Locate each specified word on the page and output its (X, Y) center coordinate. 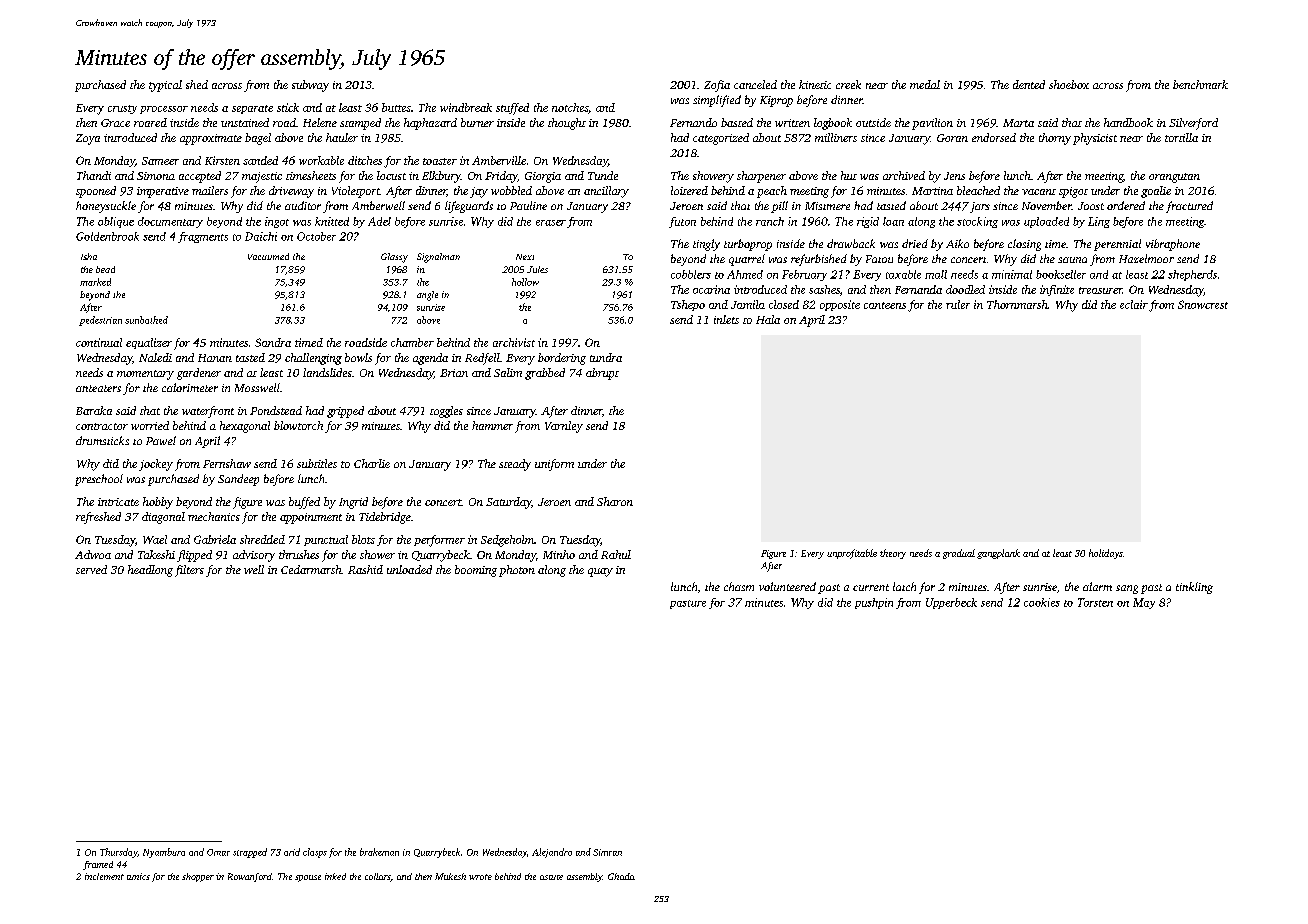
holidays (1106, 554)
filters (189, 571)
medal (925, 84)
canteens (885, 305)
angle (427, 296)
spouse (308, 878)
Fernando (693, 122)
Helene (320, 122)
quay (600, 572)
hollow (525, 282)
